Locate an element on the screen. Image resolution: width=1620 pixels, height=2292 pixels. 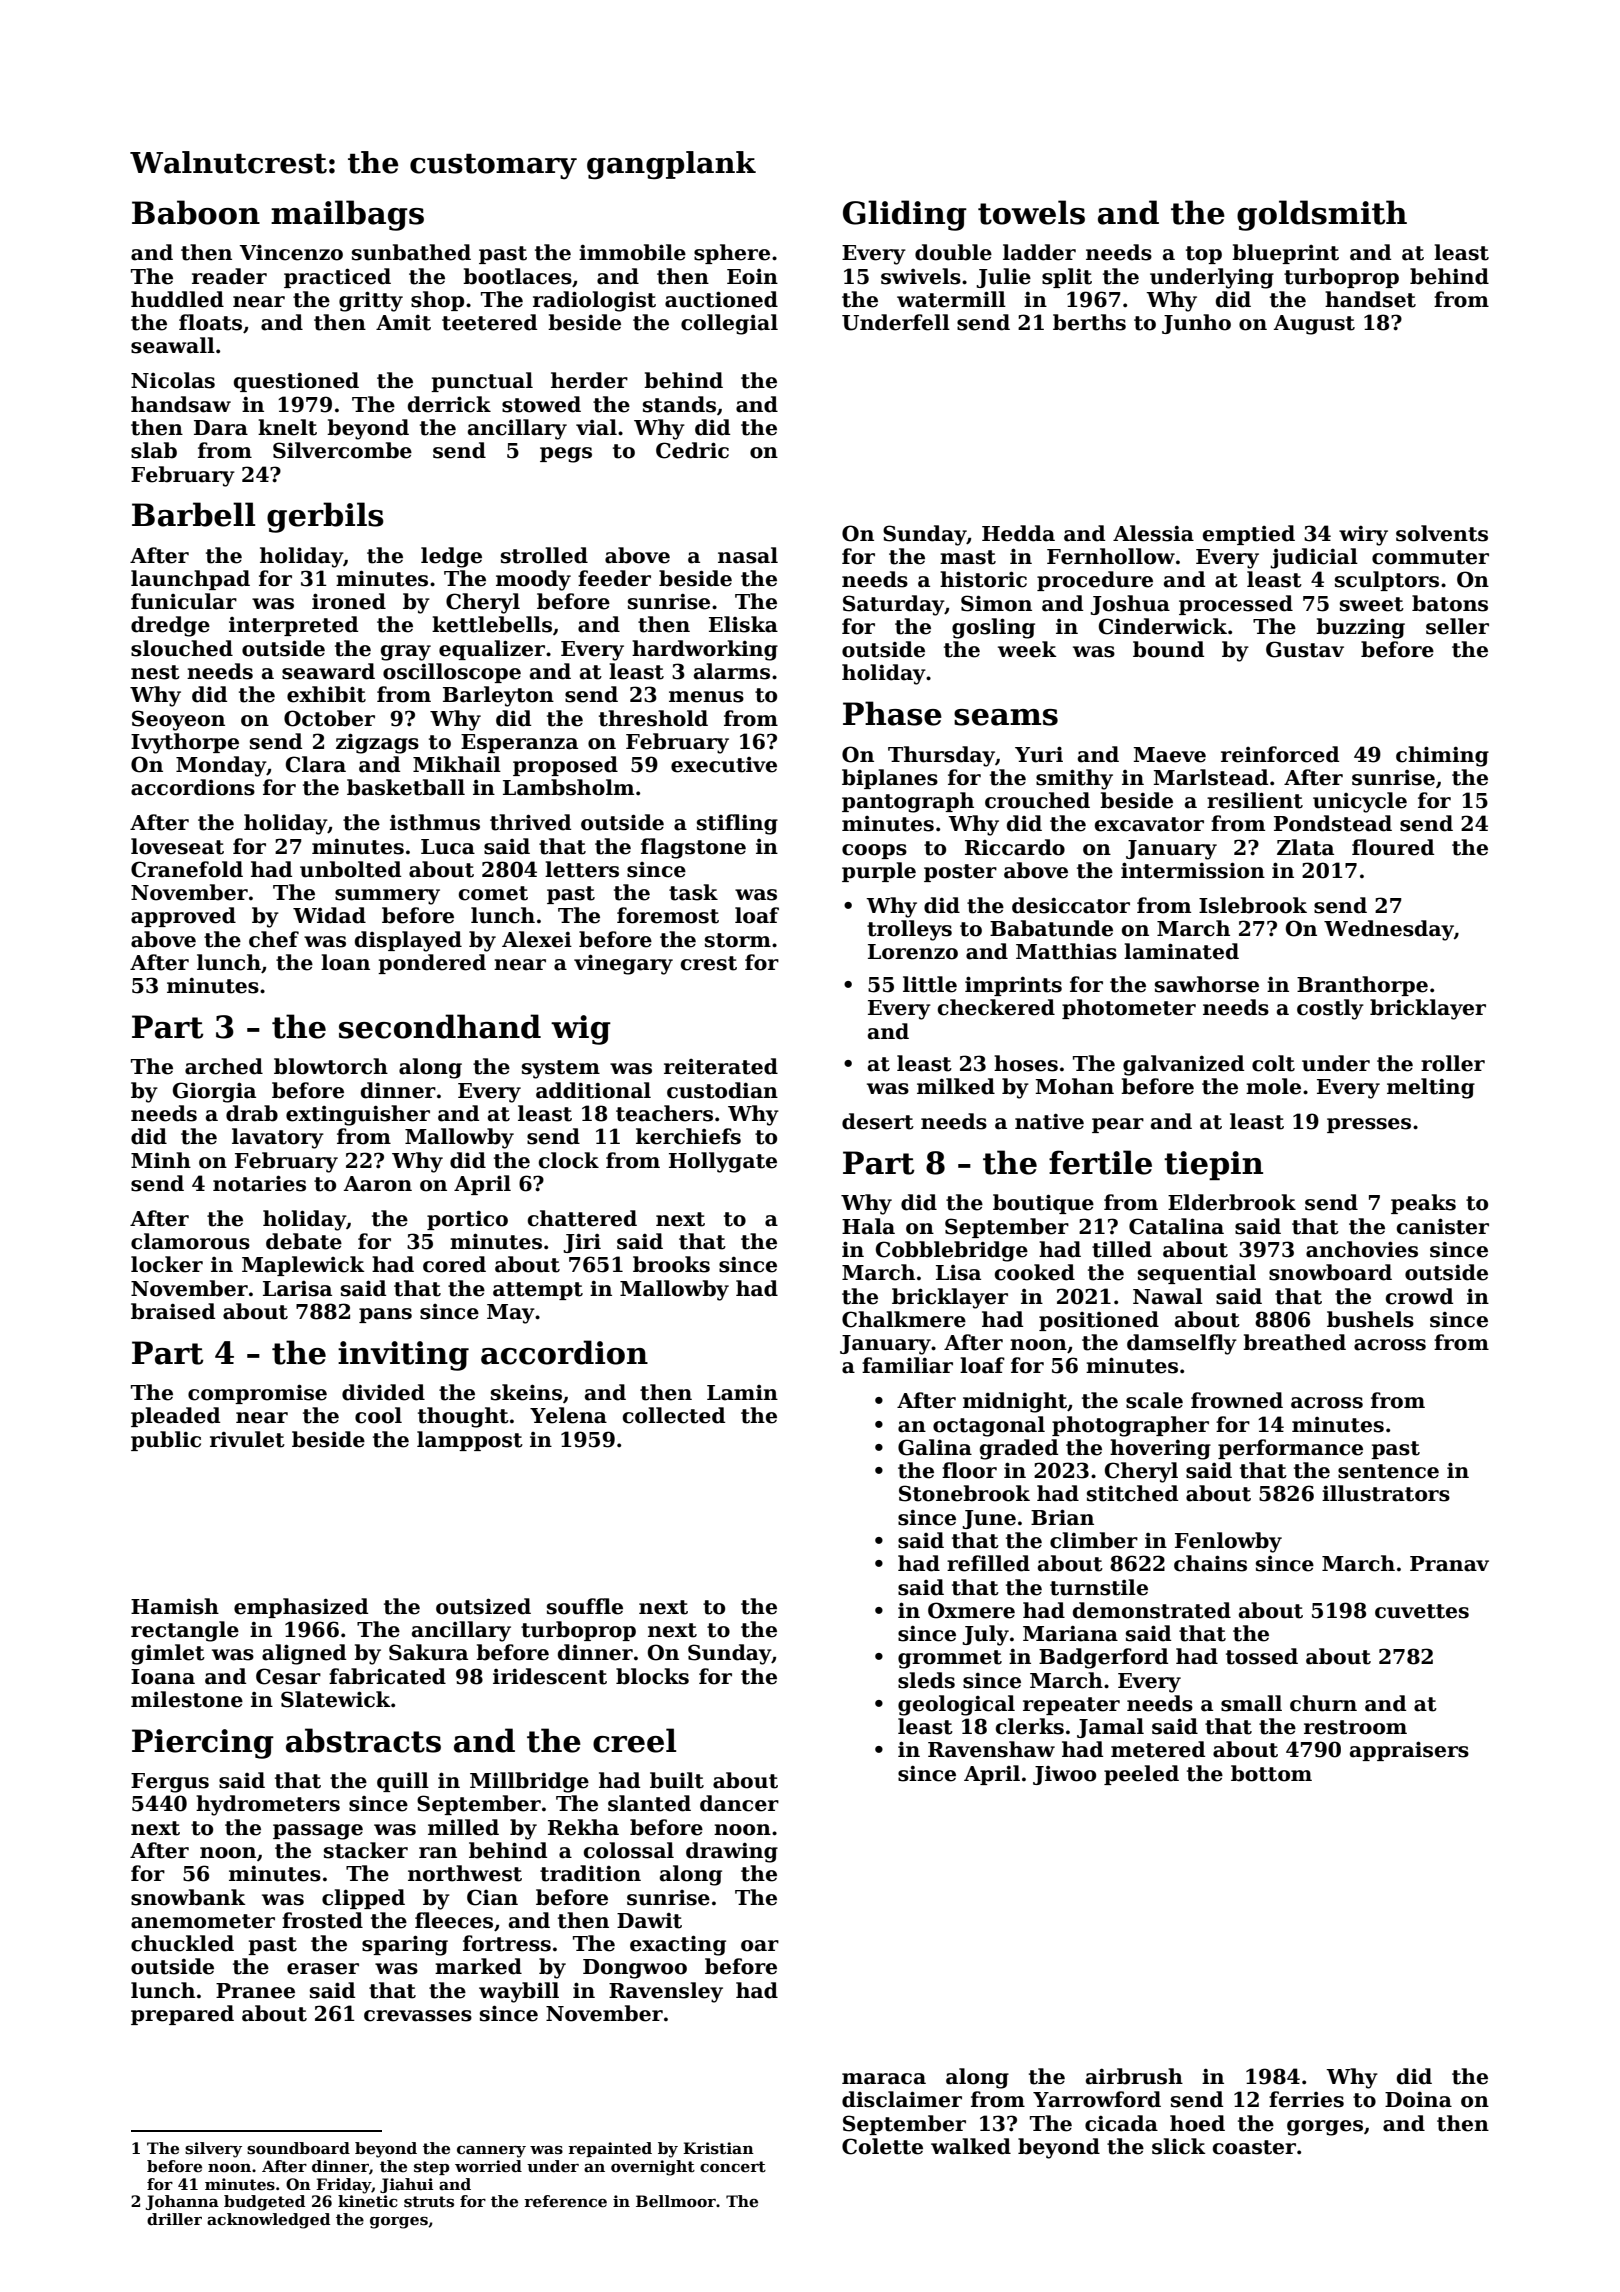
pegs is located at coordinates (566, 455).
